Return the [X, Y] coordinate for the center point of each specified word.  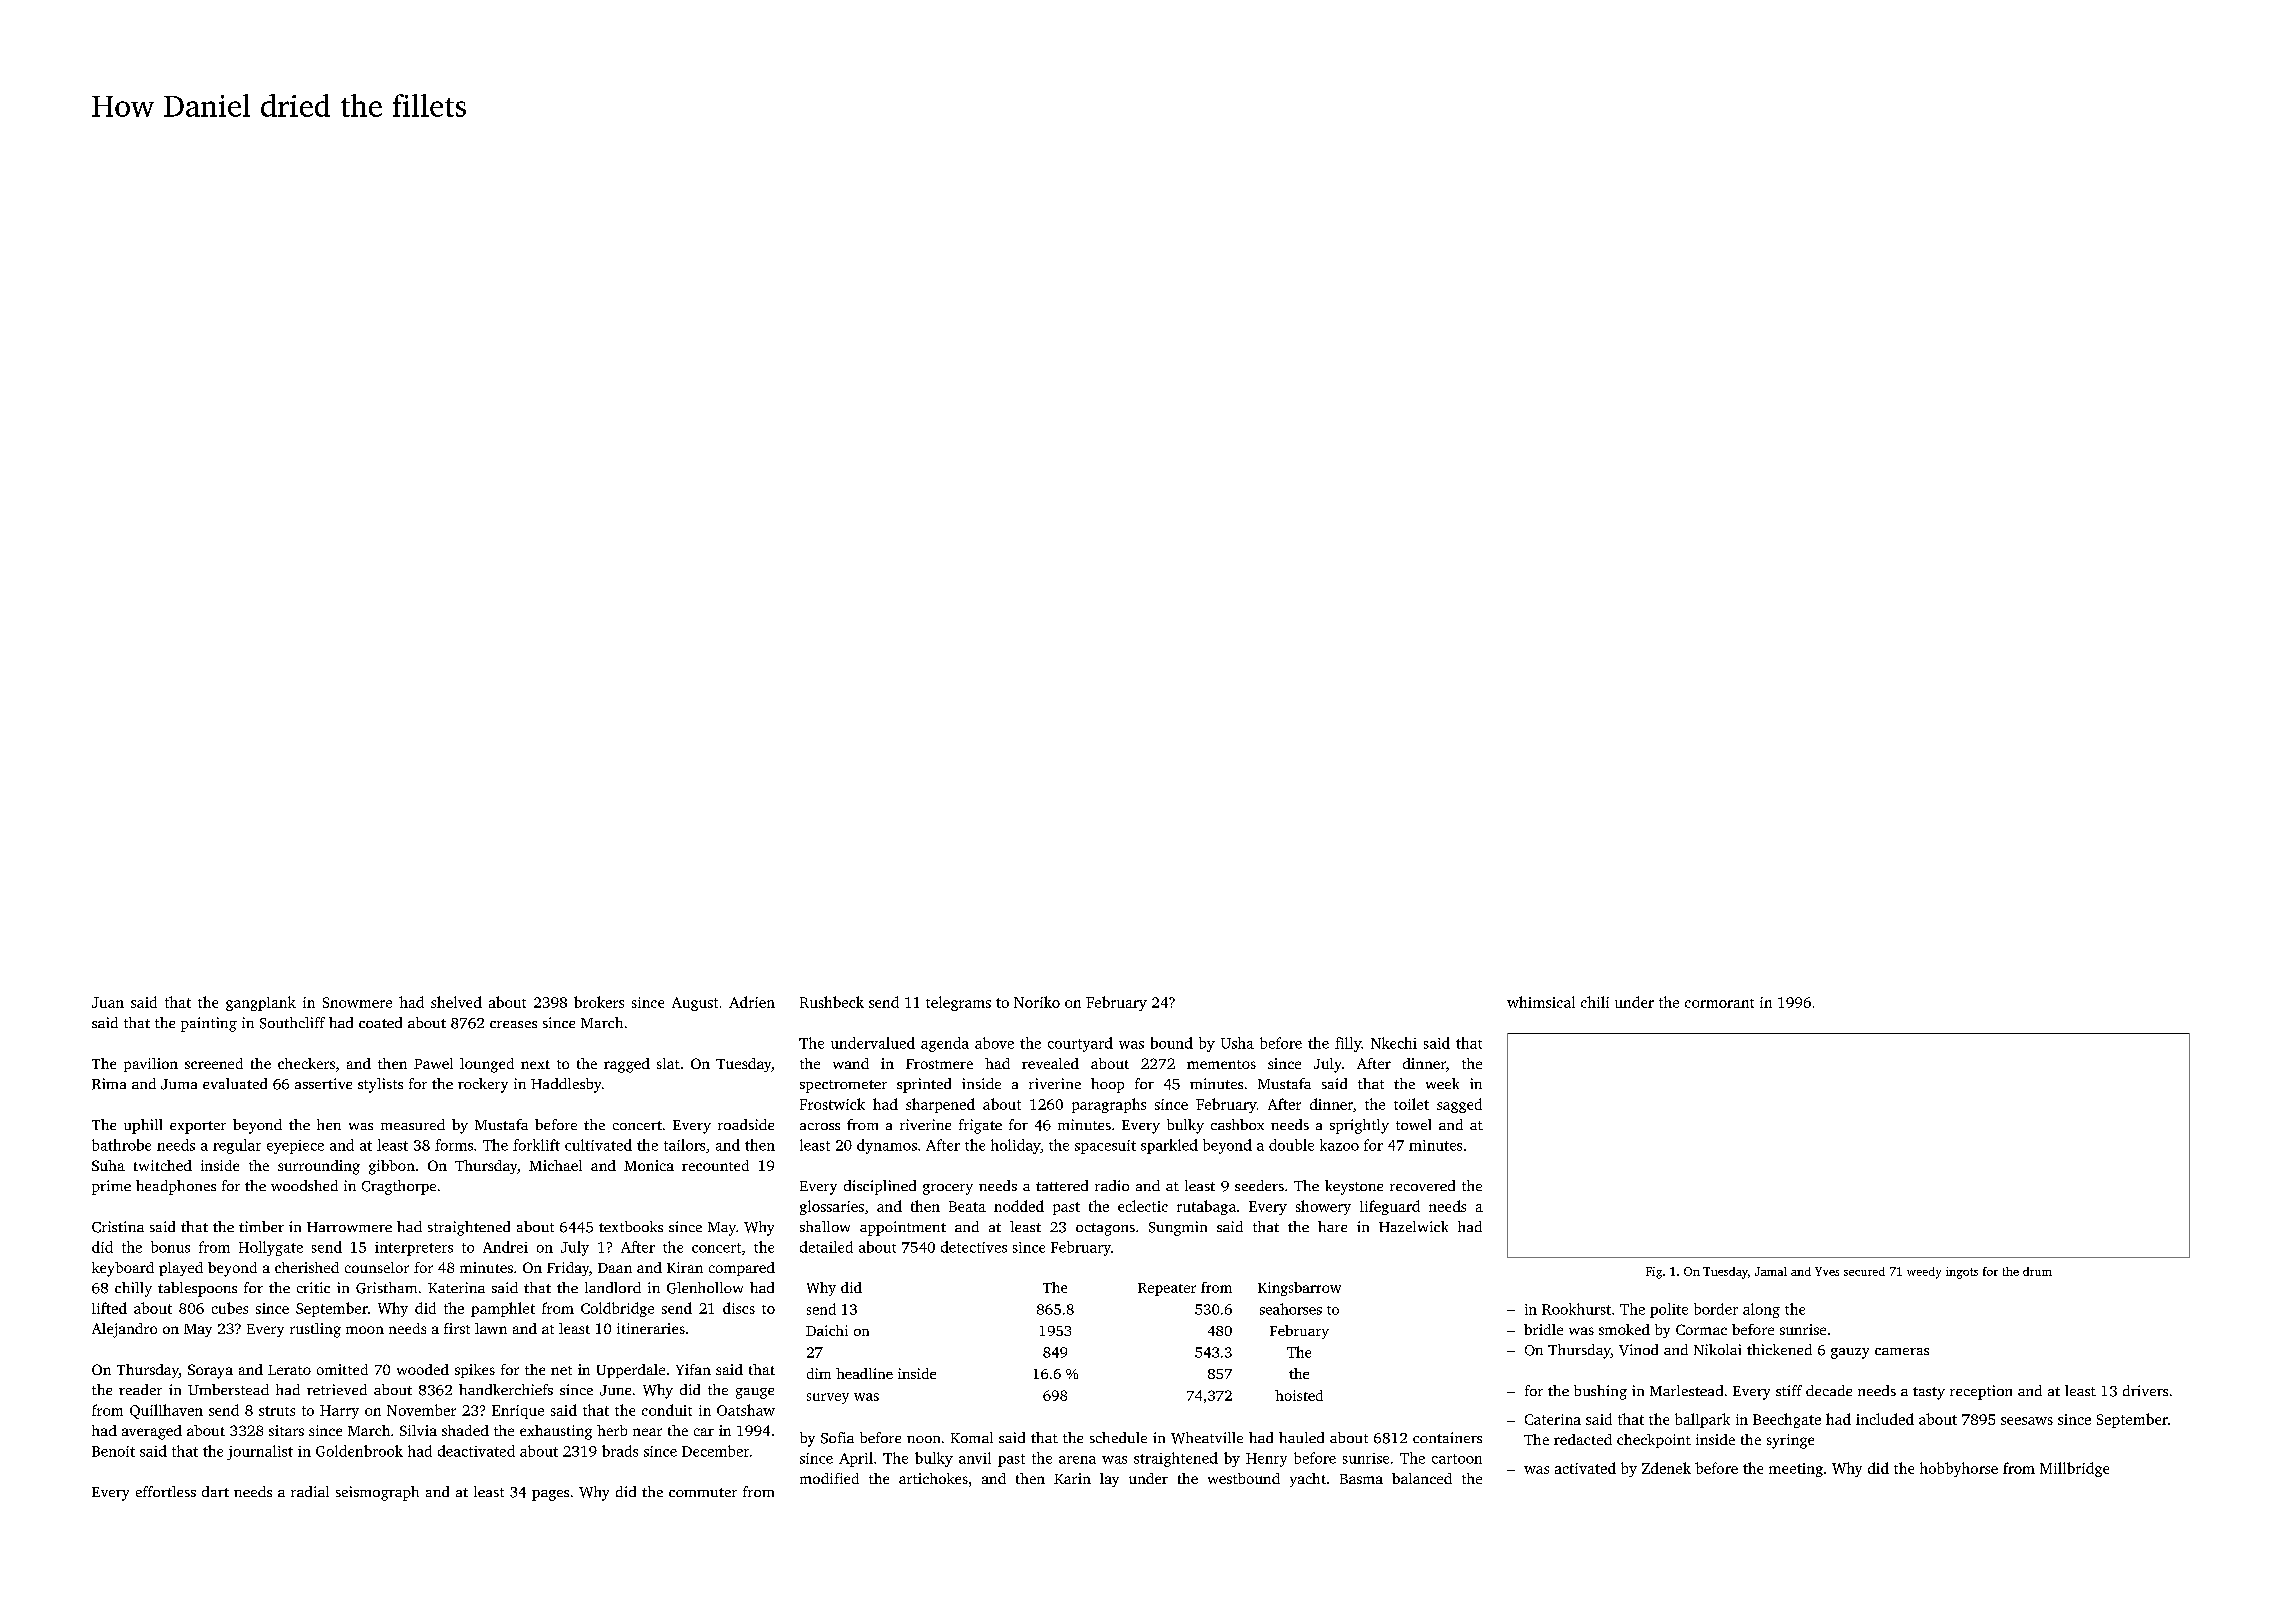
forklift [536, 1145]
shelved [456, 1002]
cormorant [1719, 1003]
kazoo [1339, 1145]
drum [2037, 1271]
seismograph [377, 1493]
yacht [1308, 1480]
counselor [377, 1267]
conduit [667, 1410]
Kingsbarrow [1299, 1289]
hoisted [1299, 1395]
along [1761, 1310]
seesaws [2027, 1421]
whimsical [1541, 1002]
